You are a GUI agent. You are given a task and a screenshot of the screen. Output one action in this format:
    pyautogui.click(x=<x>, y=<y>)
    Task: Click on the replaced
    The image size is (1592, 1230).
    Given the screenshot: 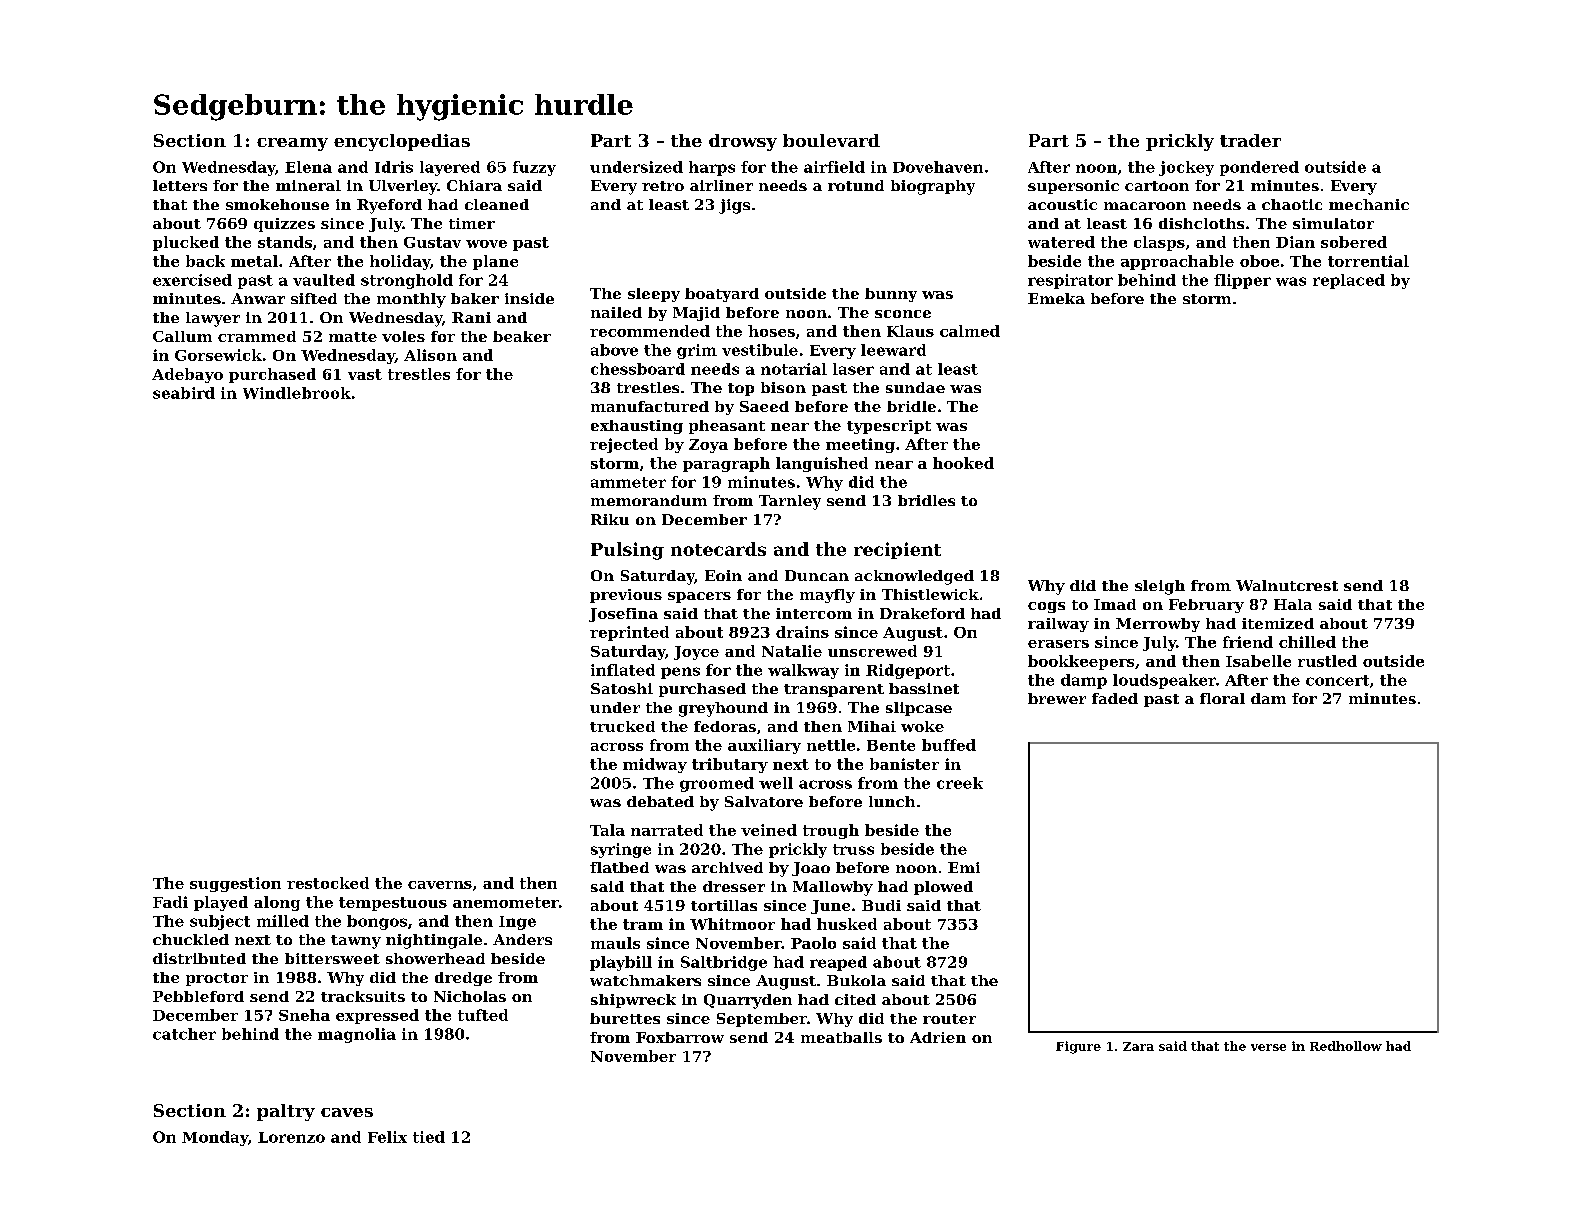 What is the action you would take?
    pyautogui.click(x=1349, y=281)
